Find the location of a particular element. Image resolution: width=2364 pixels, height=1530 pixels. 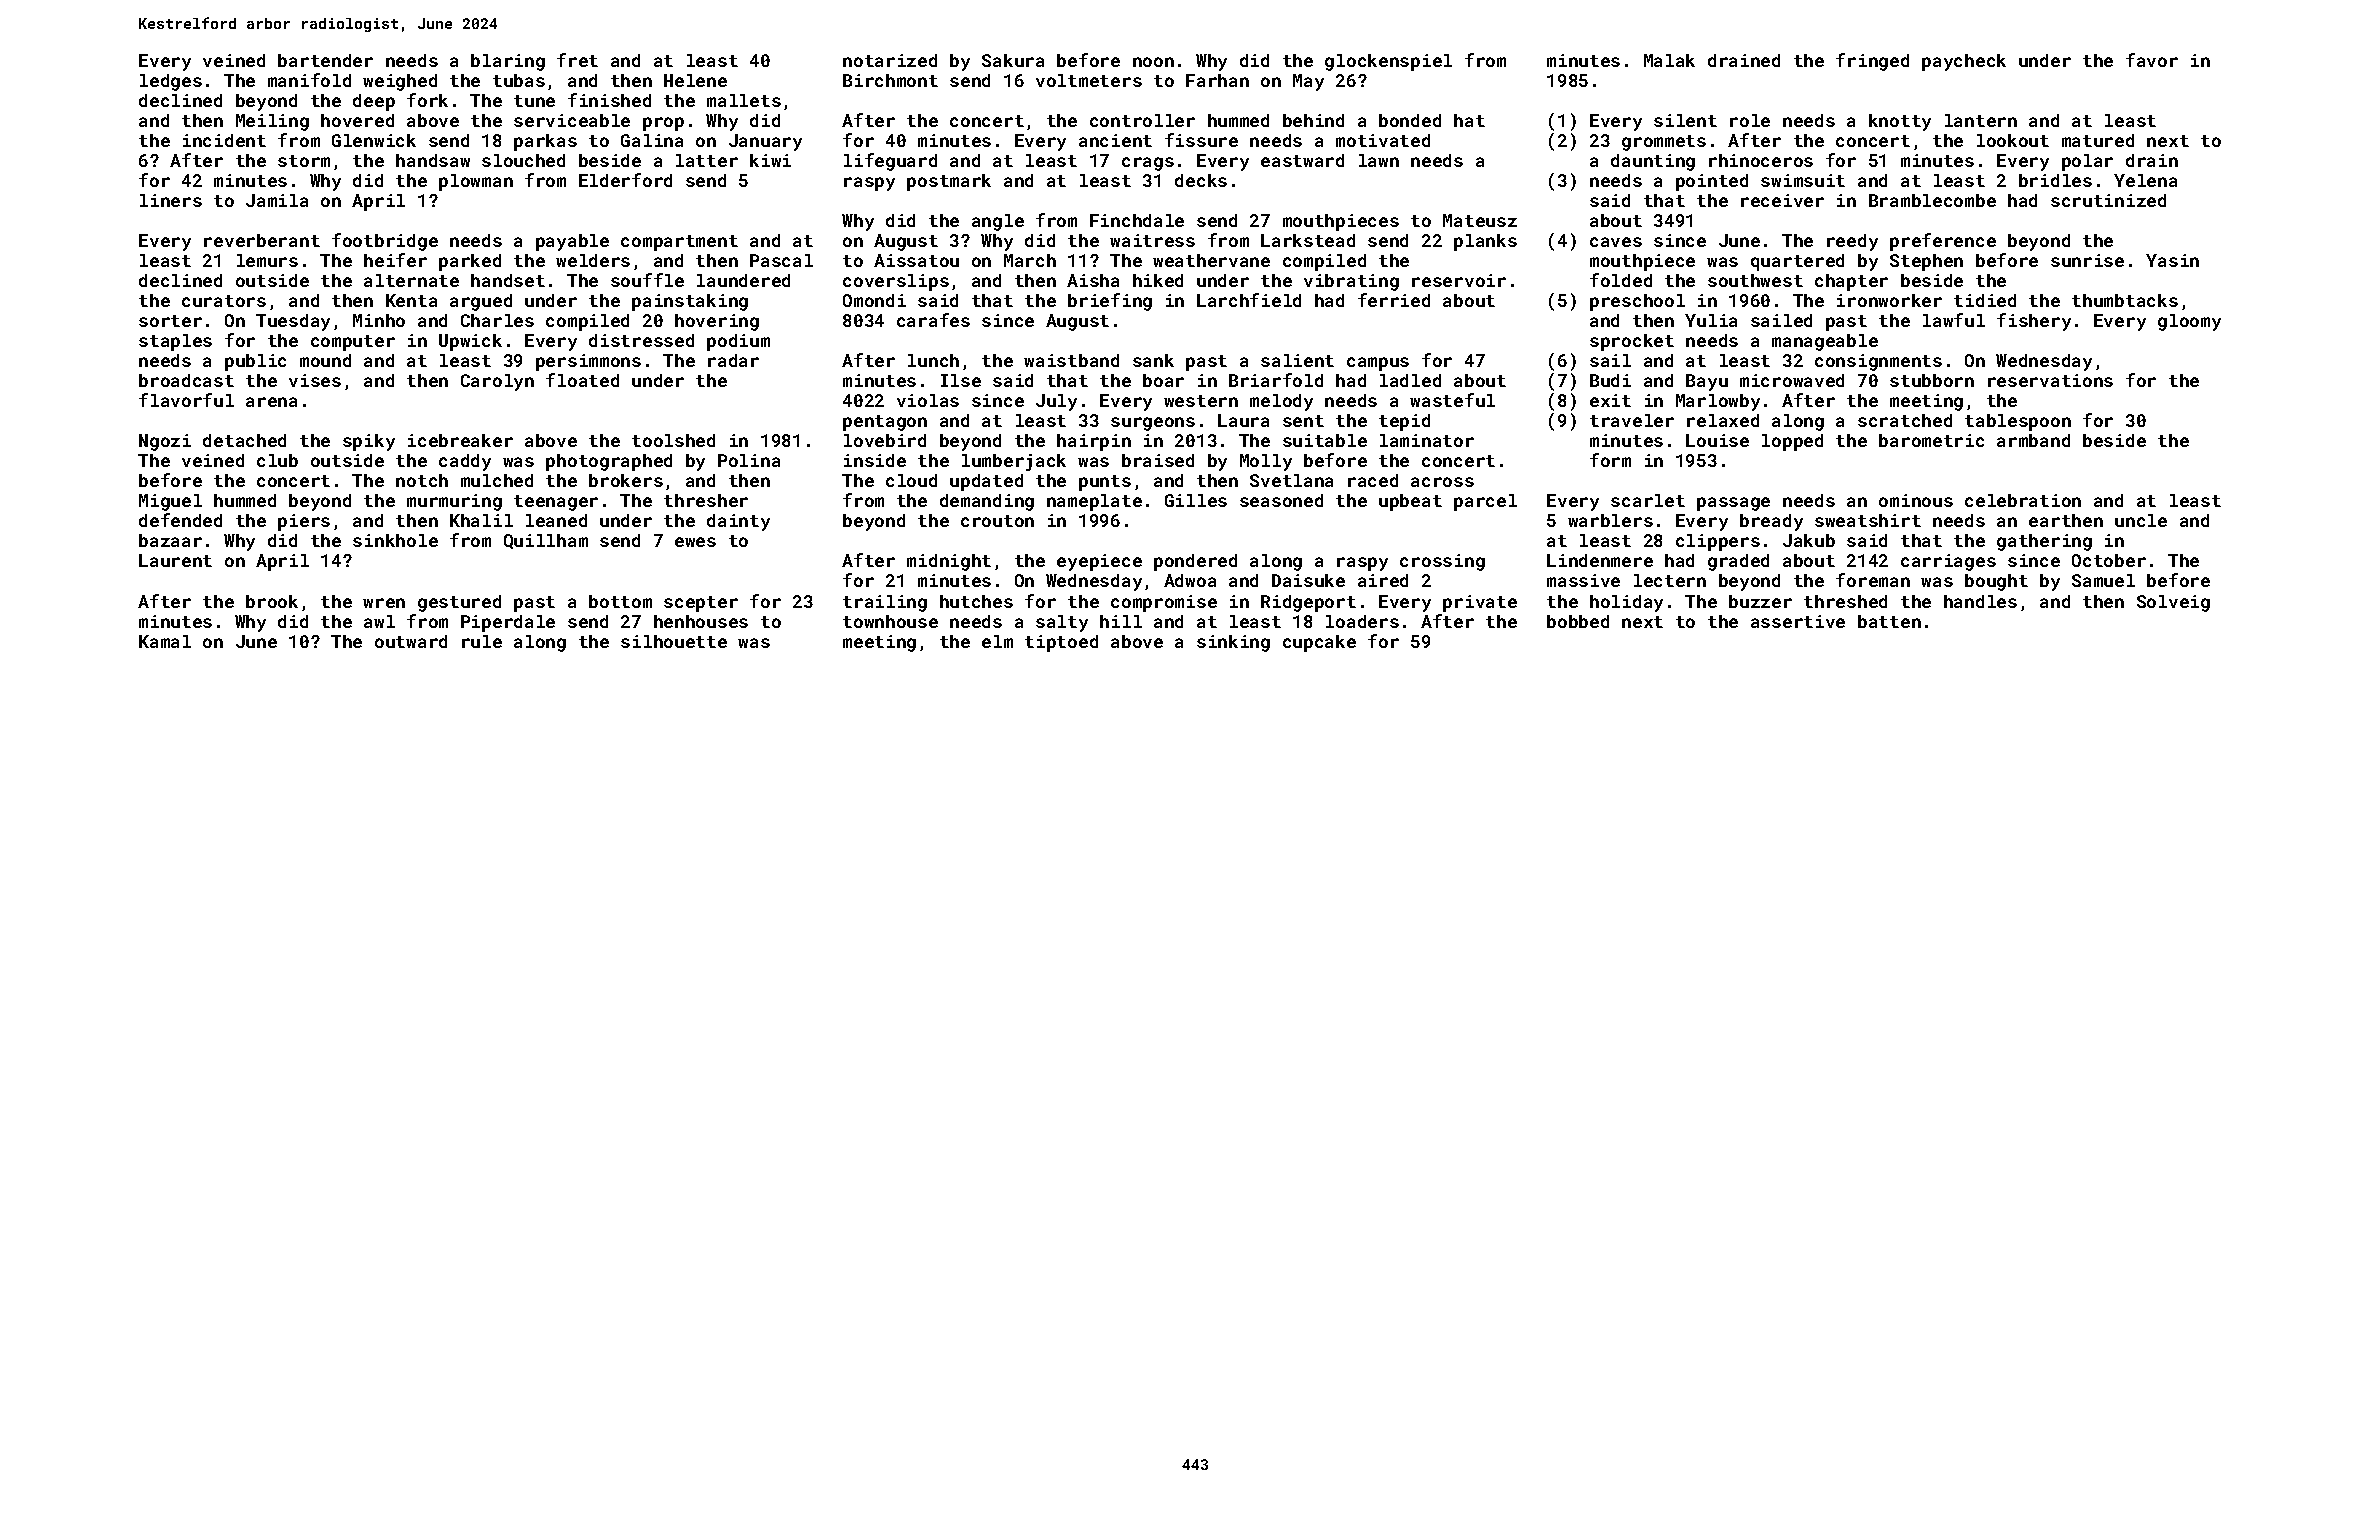

brook is located at coordinates (272, 601).
